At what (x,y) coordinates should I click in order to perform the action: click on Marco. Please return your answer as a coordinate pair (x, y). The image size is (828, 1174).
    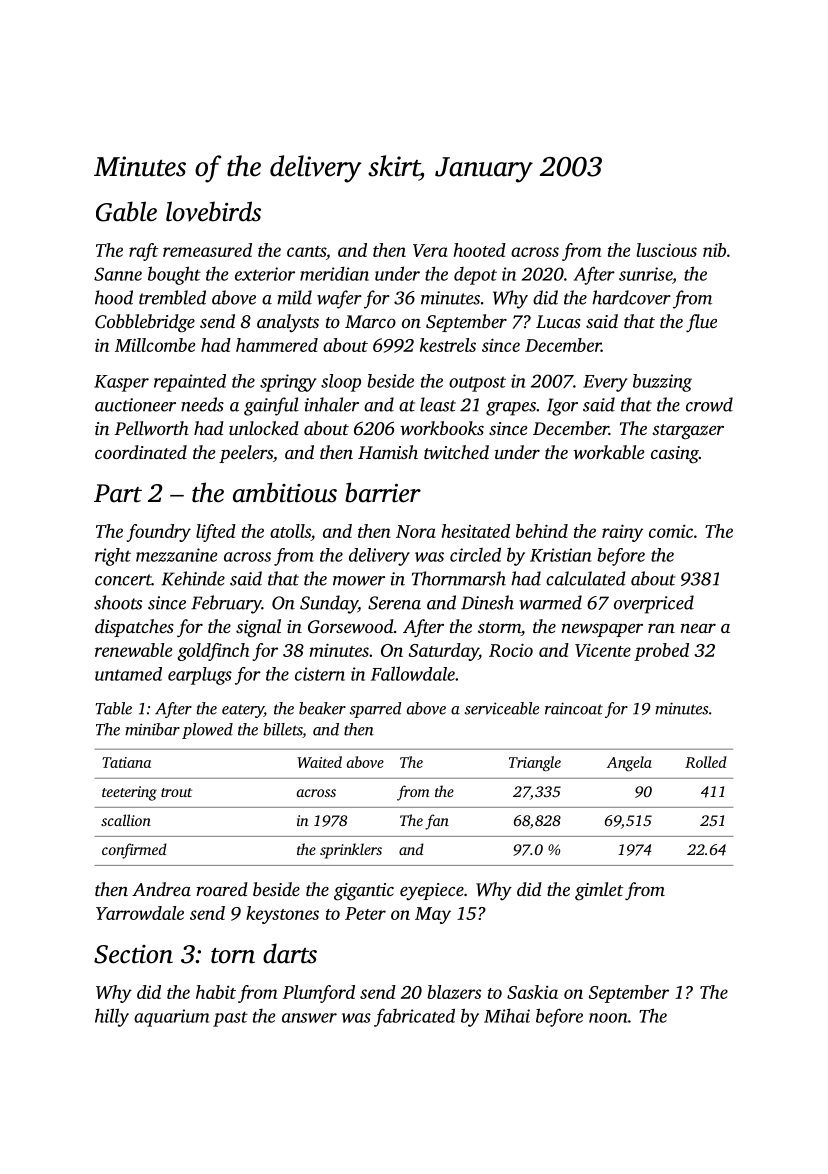
    Looking at the image, I should click on (370, 321).
